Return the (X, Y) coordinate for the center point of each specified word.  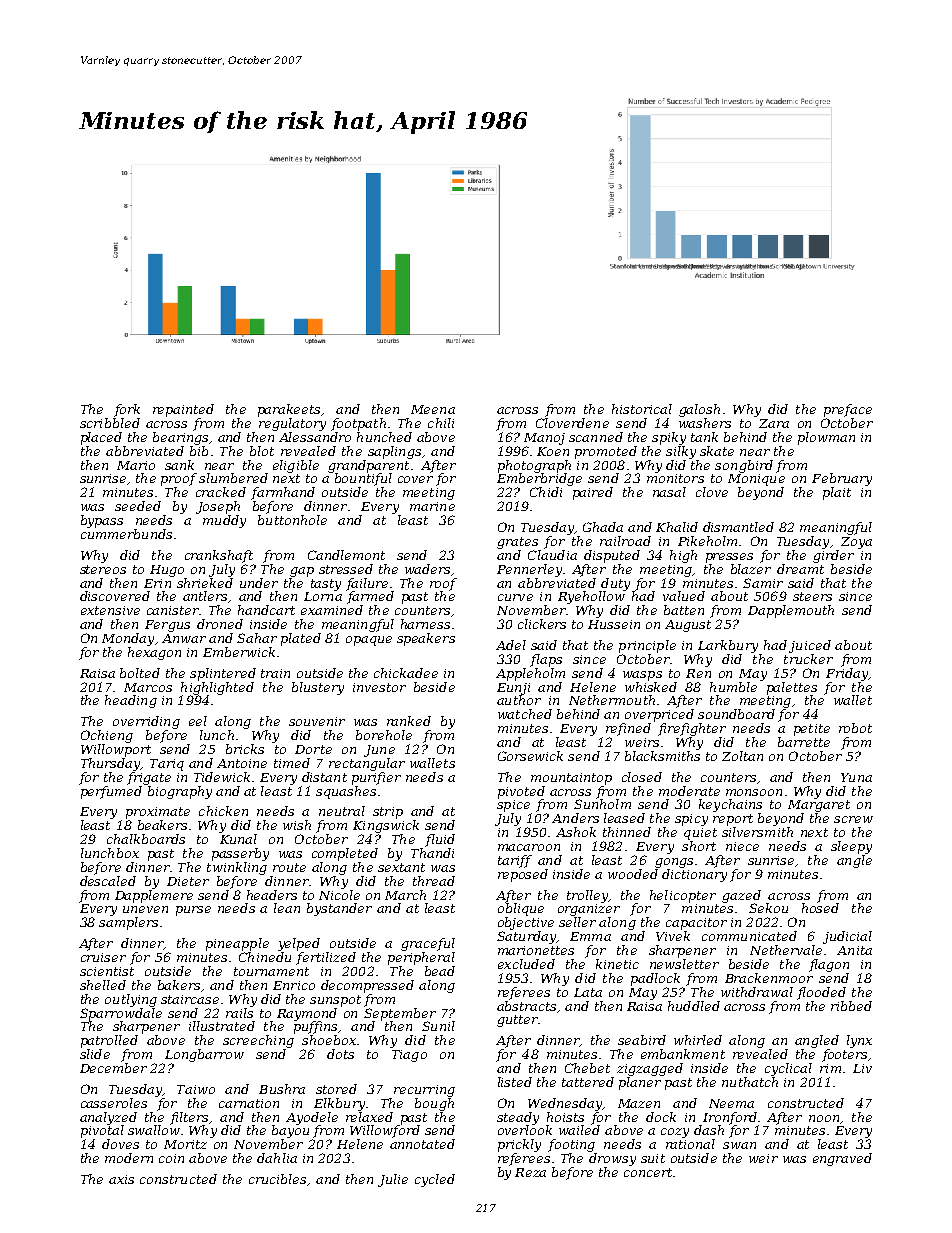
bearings (180, 438)
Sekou (768, 908)
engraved (842, 1159)
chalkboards (146, 839)
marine (432, 506)
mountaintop (571, 779)
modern (129, 1158)
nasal (669, 492)
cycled (435, 1180)
